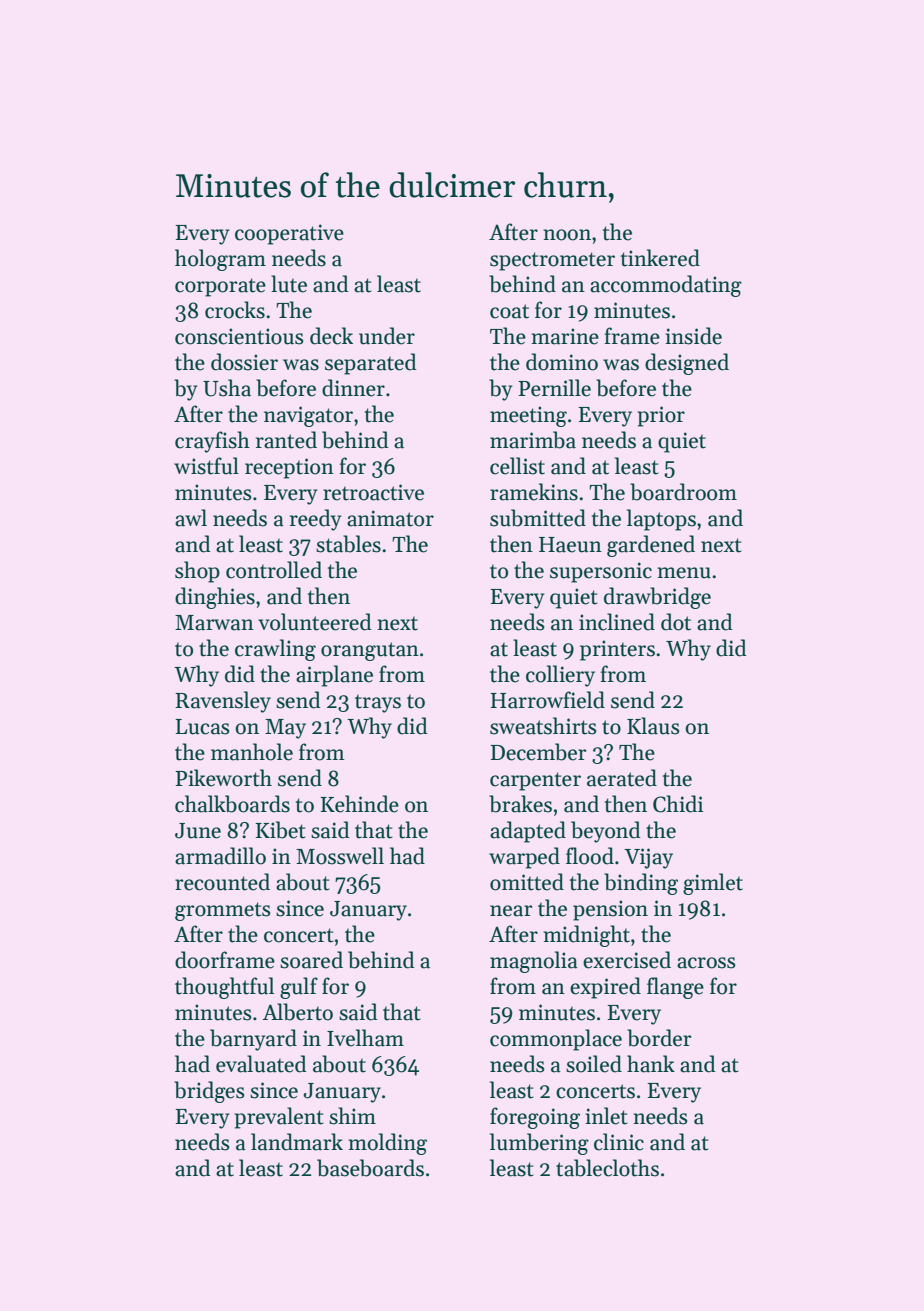  What do you see at coordinates (509, 311) in the page?
I see `coat` at bounding box center [509, 311].
